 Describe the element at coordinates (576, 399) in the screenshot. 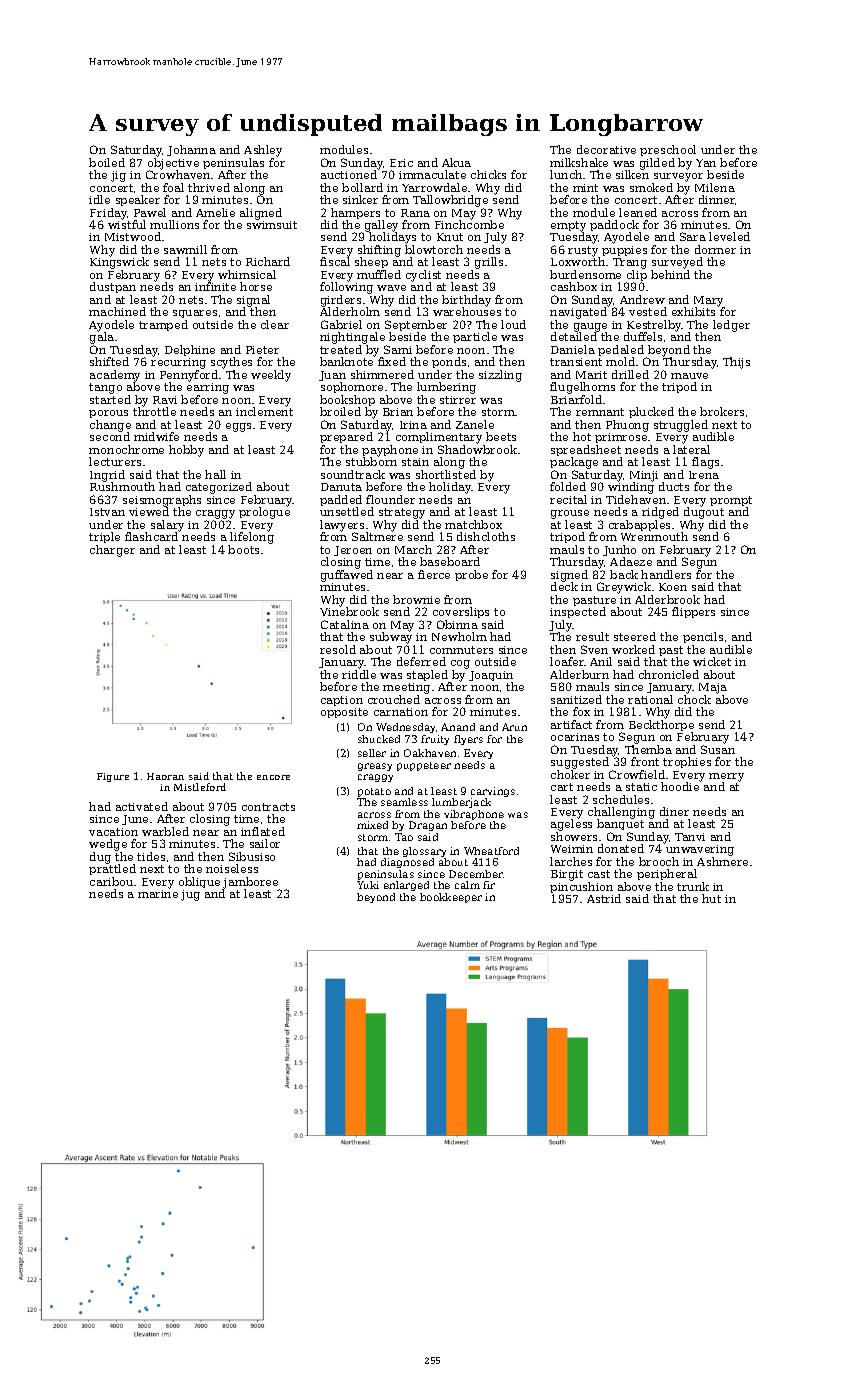

I see `Briarfold` at that location.
